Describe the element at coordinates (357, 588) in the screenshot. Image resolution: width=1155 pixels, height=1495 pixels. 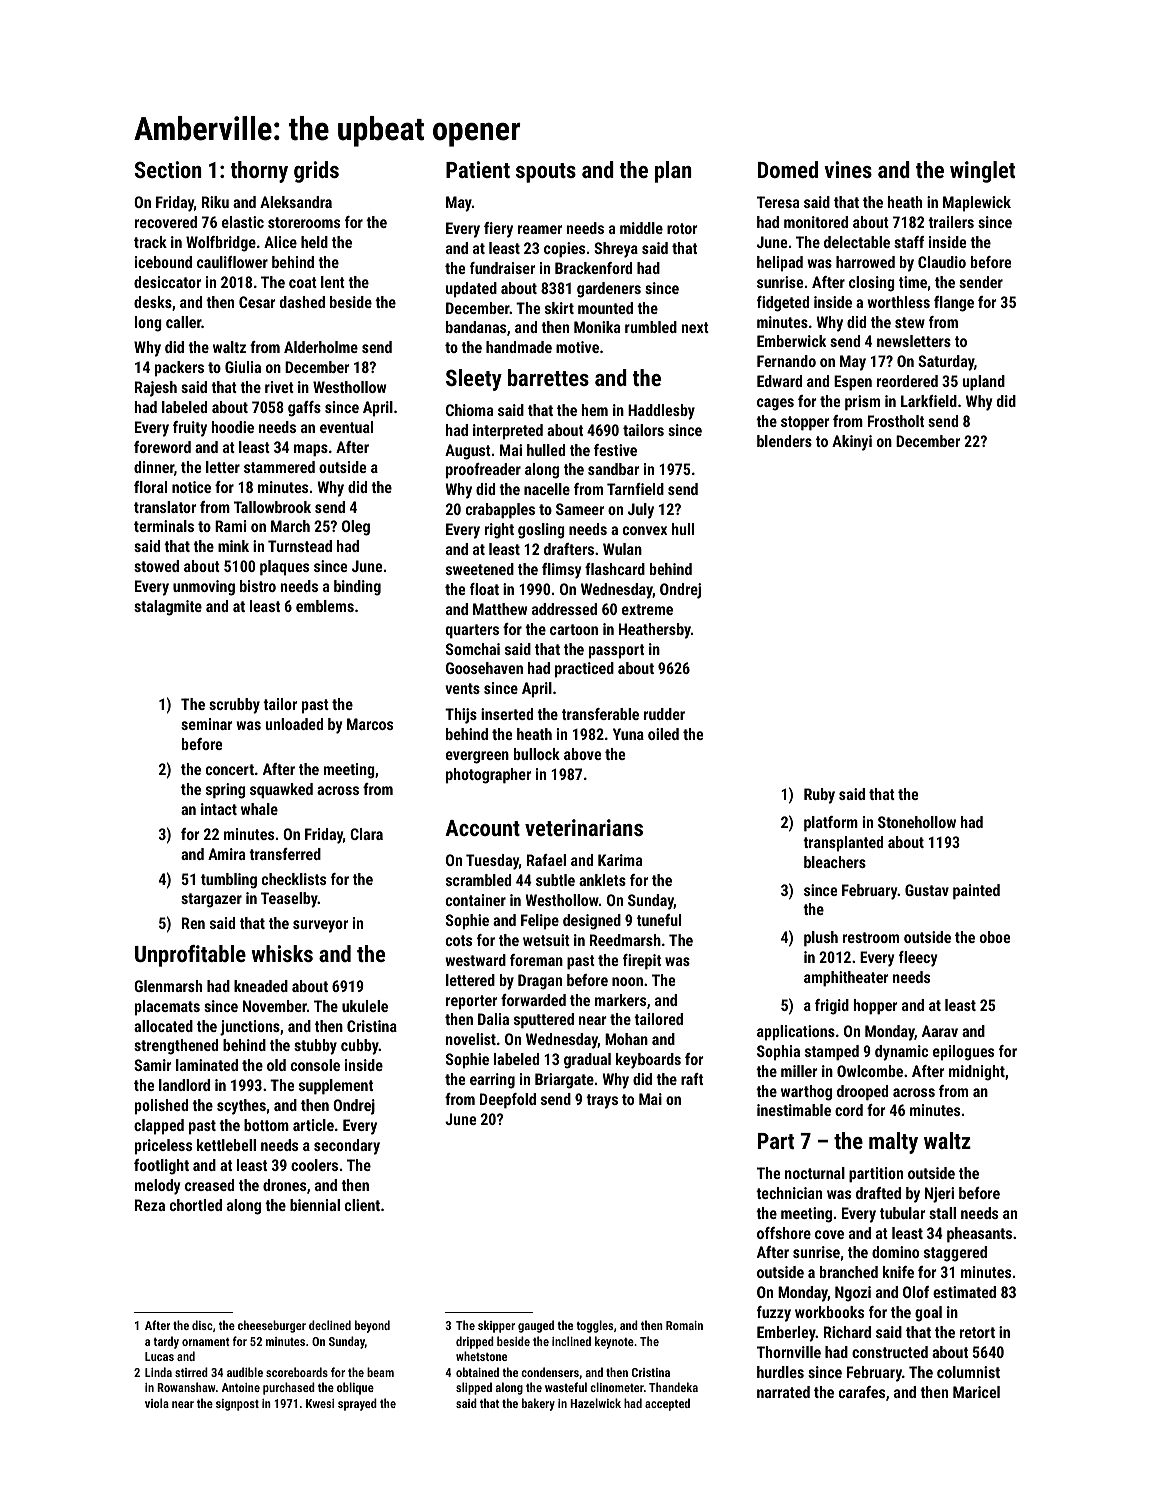
I see `binding` at that location.
